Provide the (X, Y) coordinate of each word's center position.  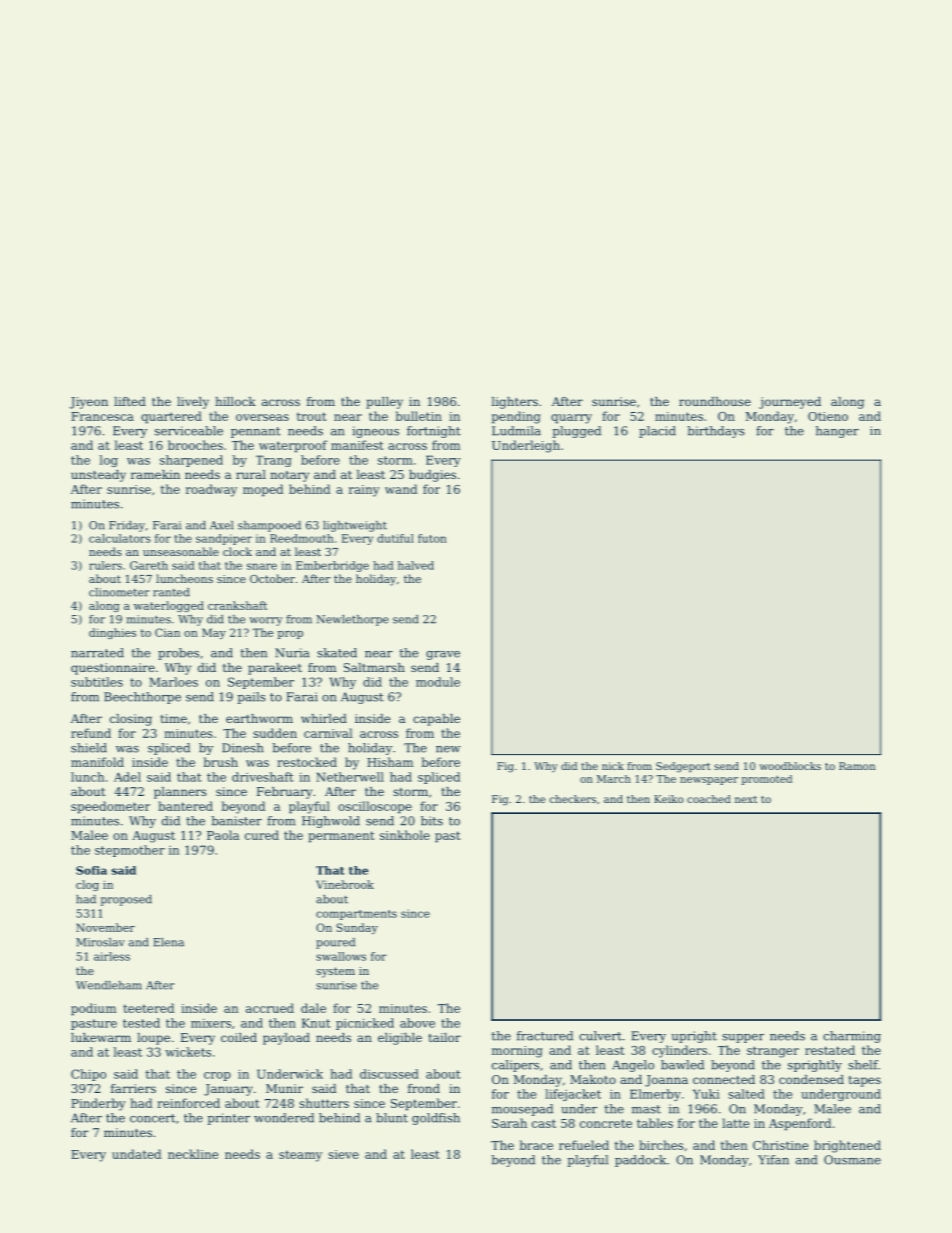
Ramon (857, 766)
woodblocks (790, 766)
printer (228, 1119)
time (174, 718)
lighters (514, 403)
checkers (573, 799)
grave (443, 655)
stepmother (130, 851)
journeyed (790, 403)
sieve (343, 1154)
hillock (235, 401)
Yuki (706, 1094)
